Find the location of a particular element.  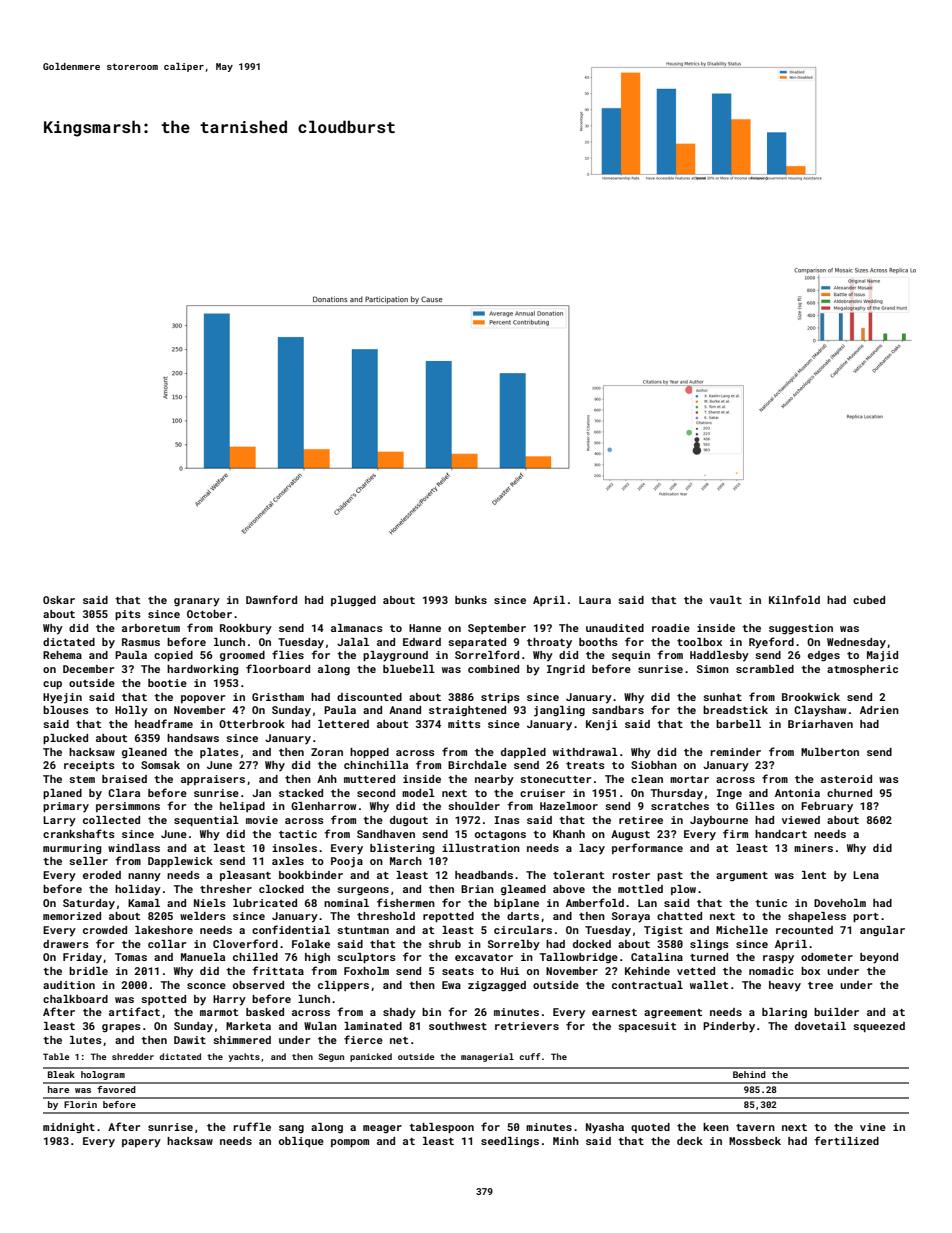

braised is located at coordinates (124, 779).
